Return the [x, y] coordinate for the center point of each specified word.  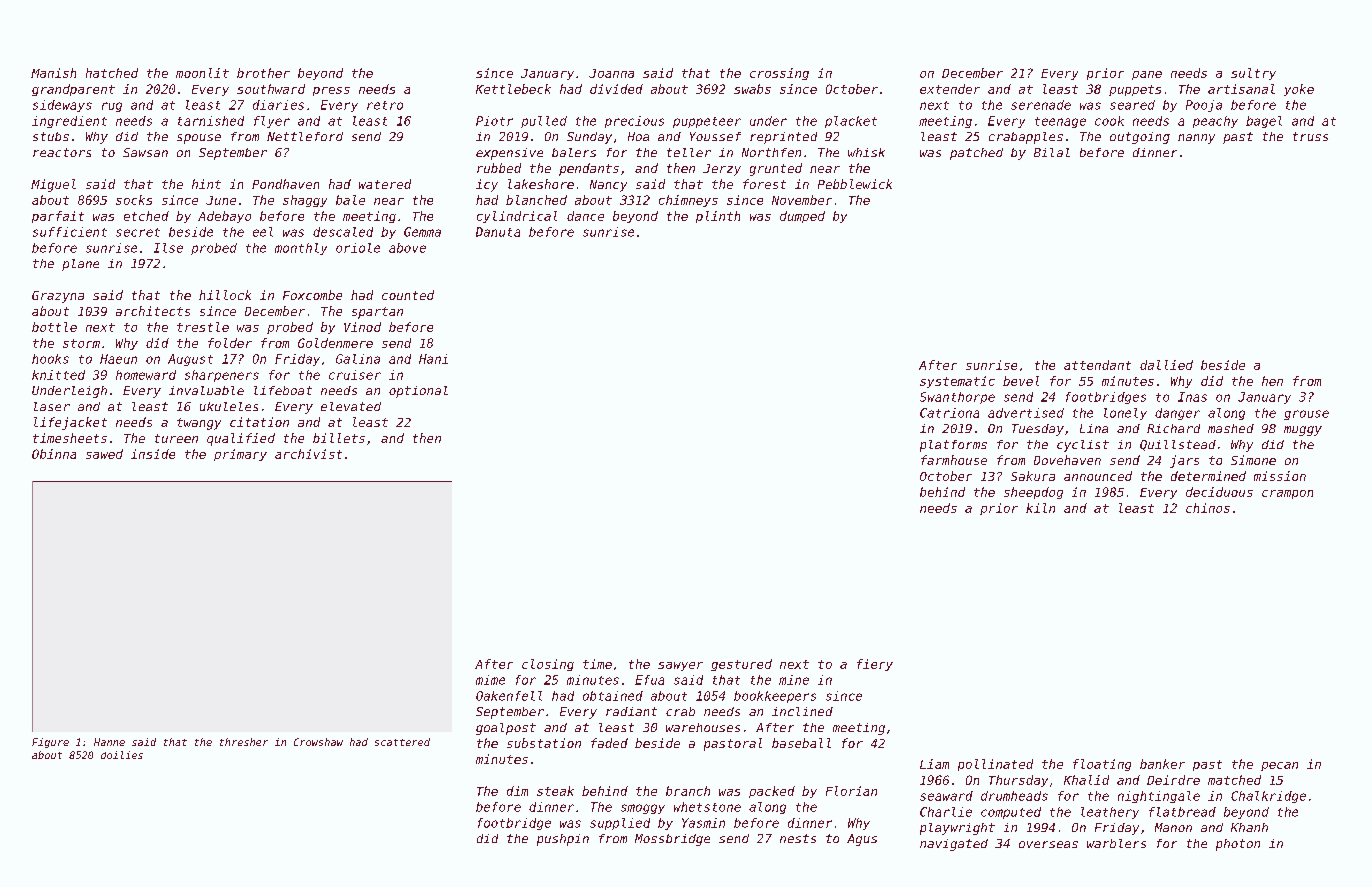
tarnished [211, 121]
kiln [1040, 508]
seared [1132, 105]
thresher [244, 742]
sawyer [680, 666]
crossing [779, 74]
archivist [308, 454]
